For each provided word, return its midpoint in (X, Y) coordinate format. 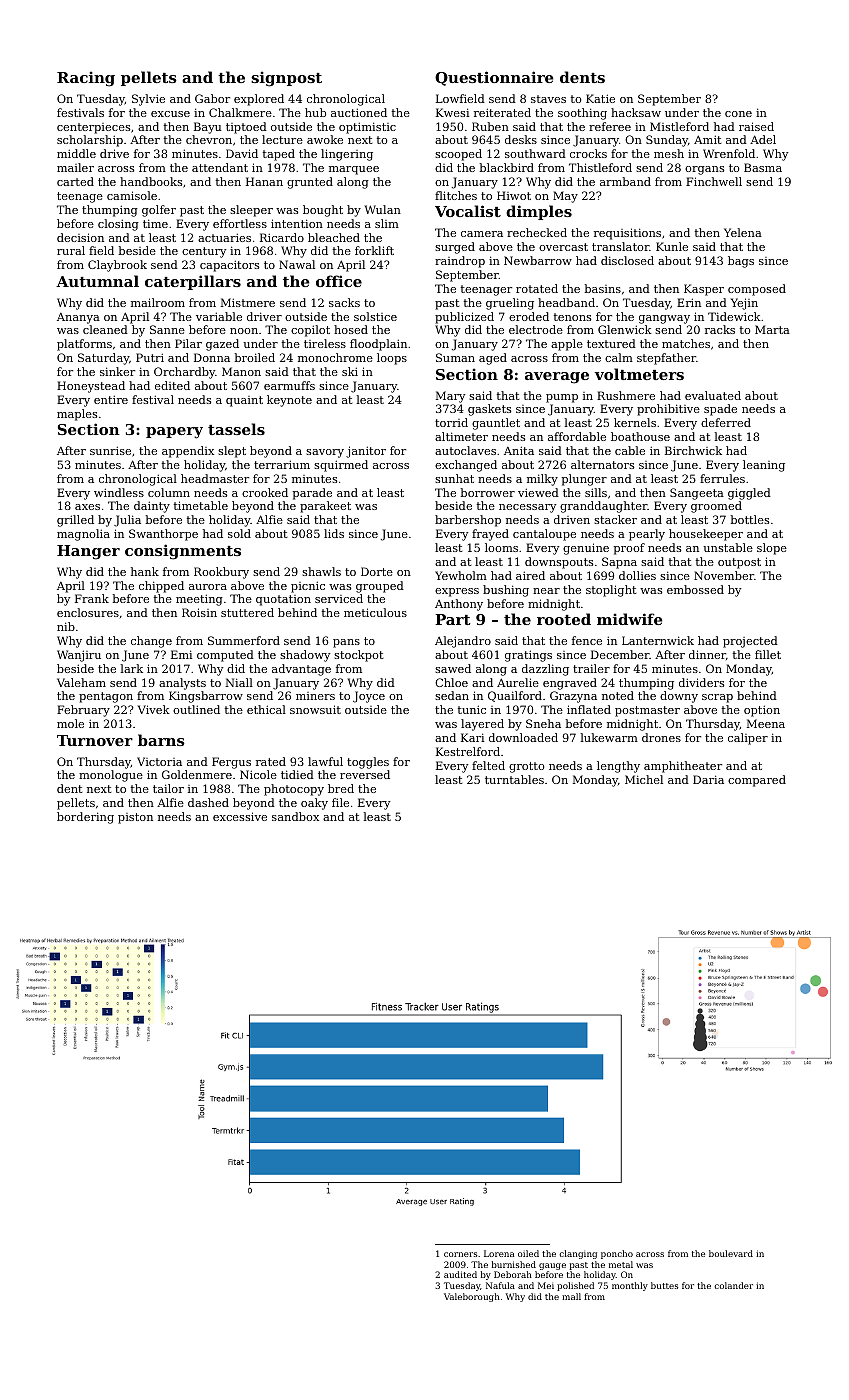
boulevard (731, 1253)
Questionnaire (494, 78)
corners (460, 1254)
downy (679, 697)
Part (452, 619)
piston (135, 818)
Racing (86, 79)
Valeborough (472, 1297)
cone (738, 114)
